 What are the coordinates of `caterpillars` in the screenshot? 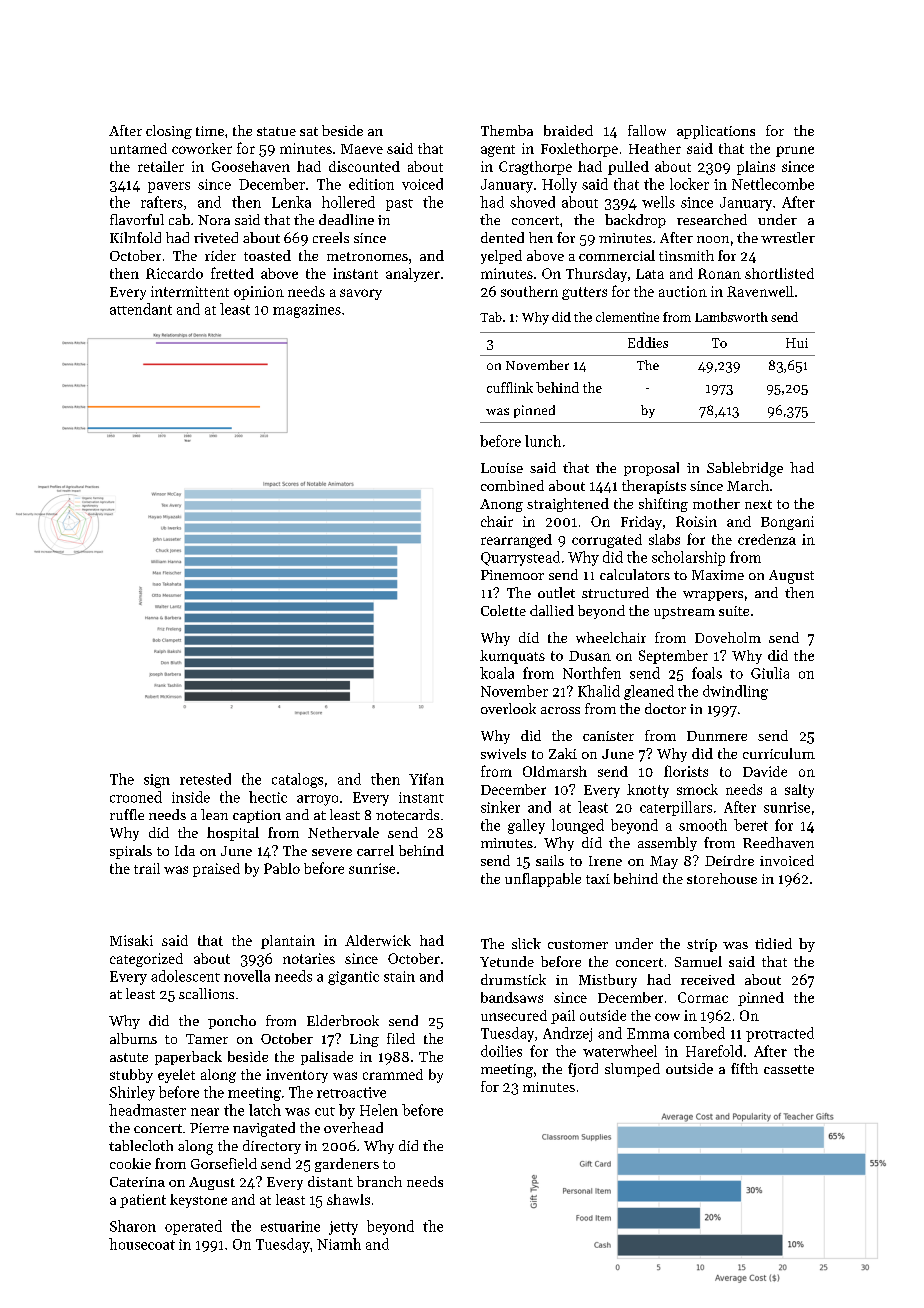 It's located at (676, 808).
